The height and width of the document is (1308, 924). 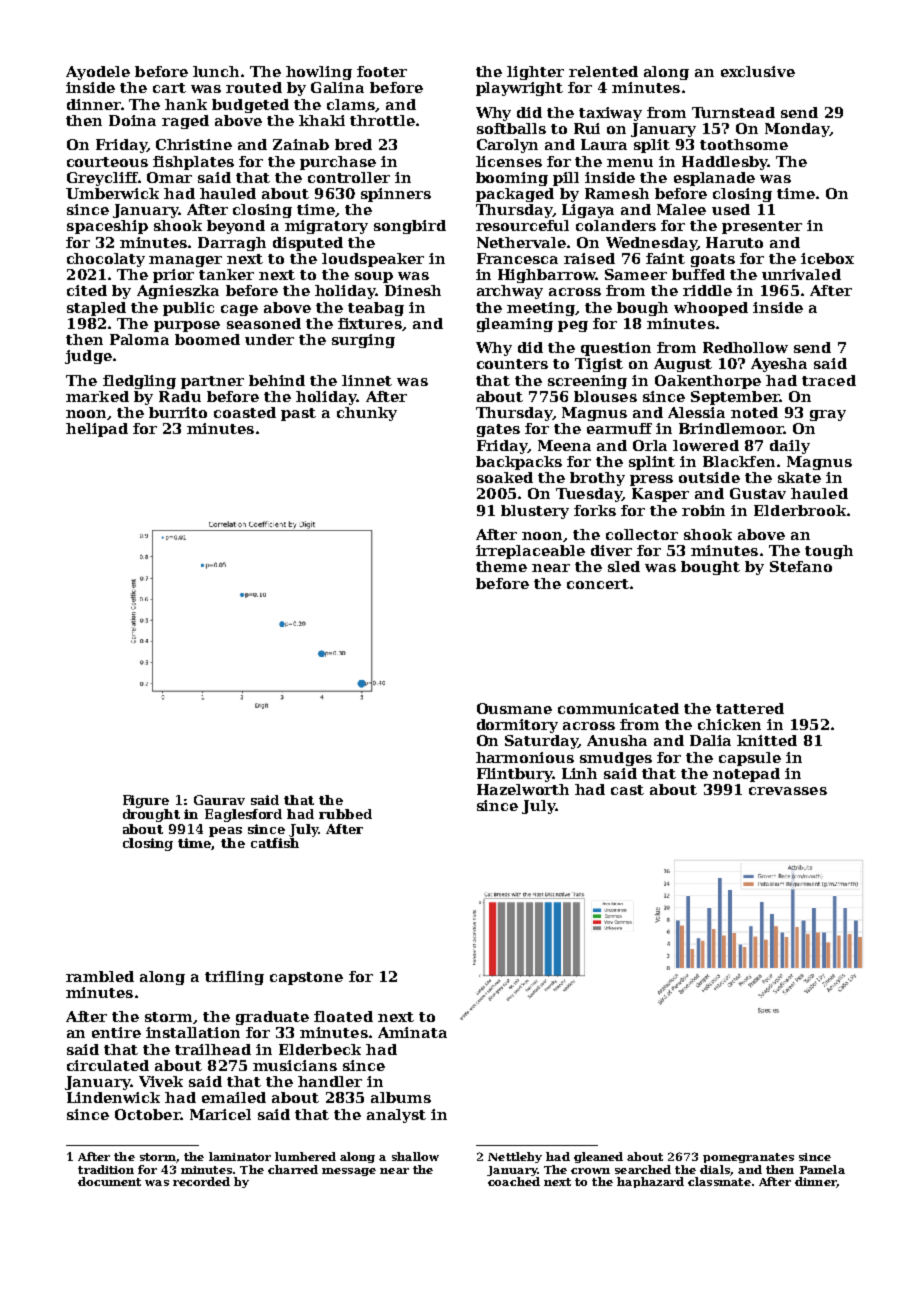 I want to click on haphazard, so click(x=650, y=1182).
